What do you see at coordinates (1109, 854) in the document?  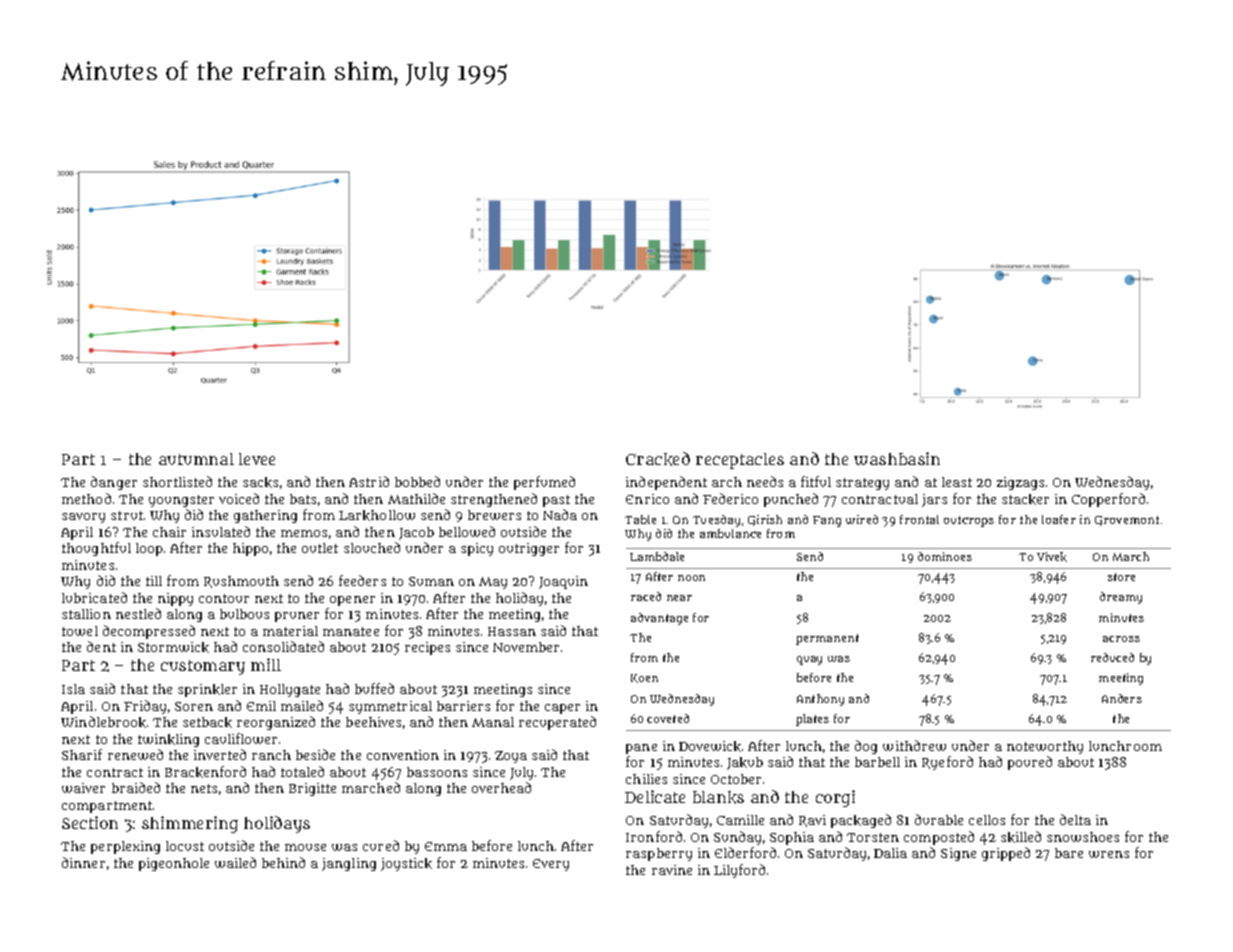 I see `wrens` at bounding box center [1109, 854].
